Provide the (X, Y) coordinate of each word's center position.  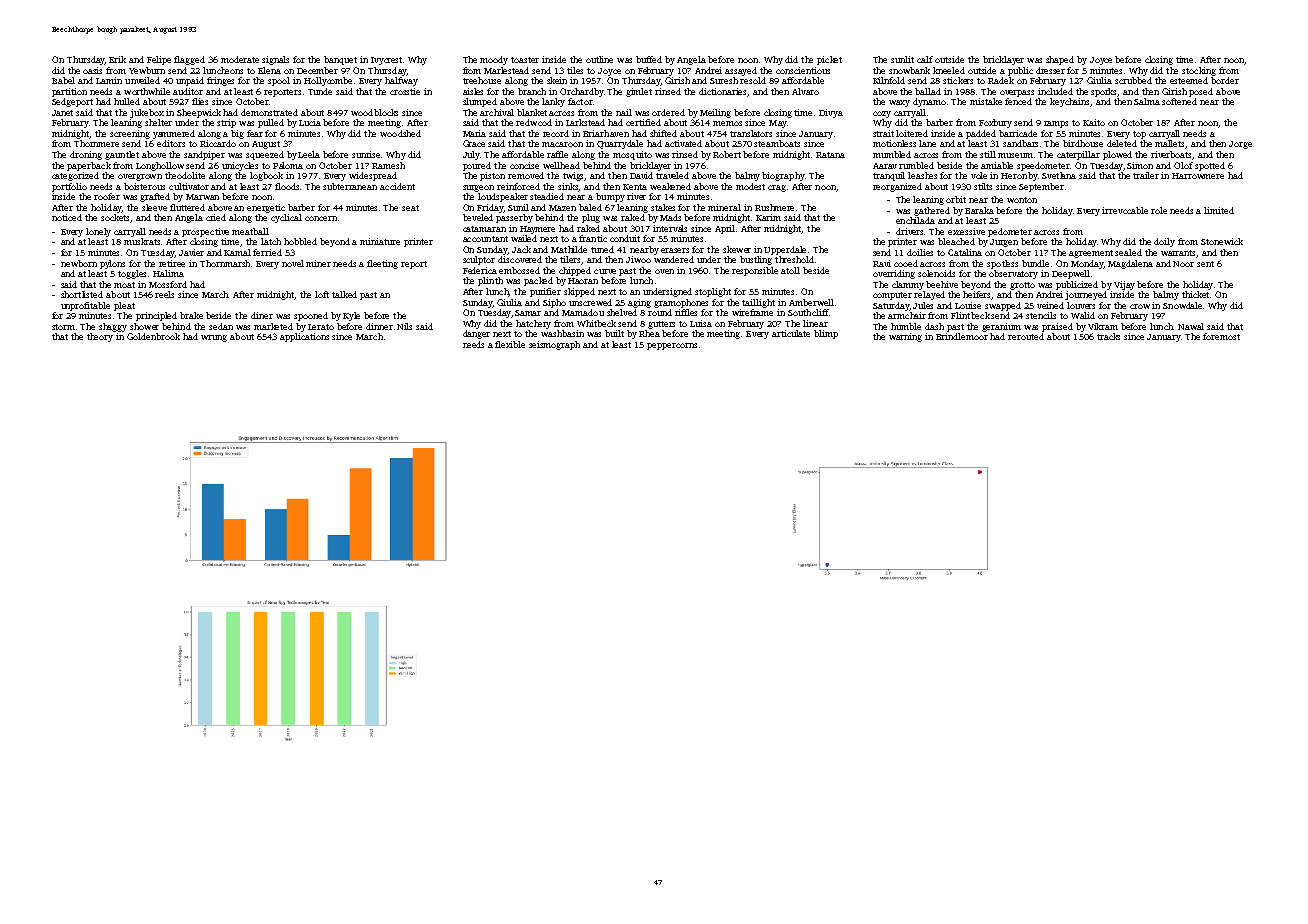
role (1159, 210)
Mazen (562, 208)
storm (63, 327)
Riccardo (218, 143)
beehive (942, 284)
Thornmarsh (225, 263)
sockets (116, 218)
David (641, 175)
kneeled (949, 70)
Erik (117, 59)
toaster (525, 60)
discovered (520, 259)
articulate (791, 333)
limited (1219, 210)
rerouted (1026, 336)
